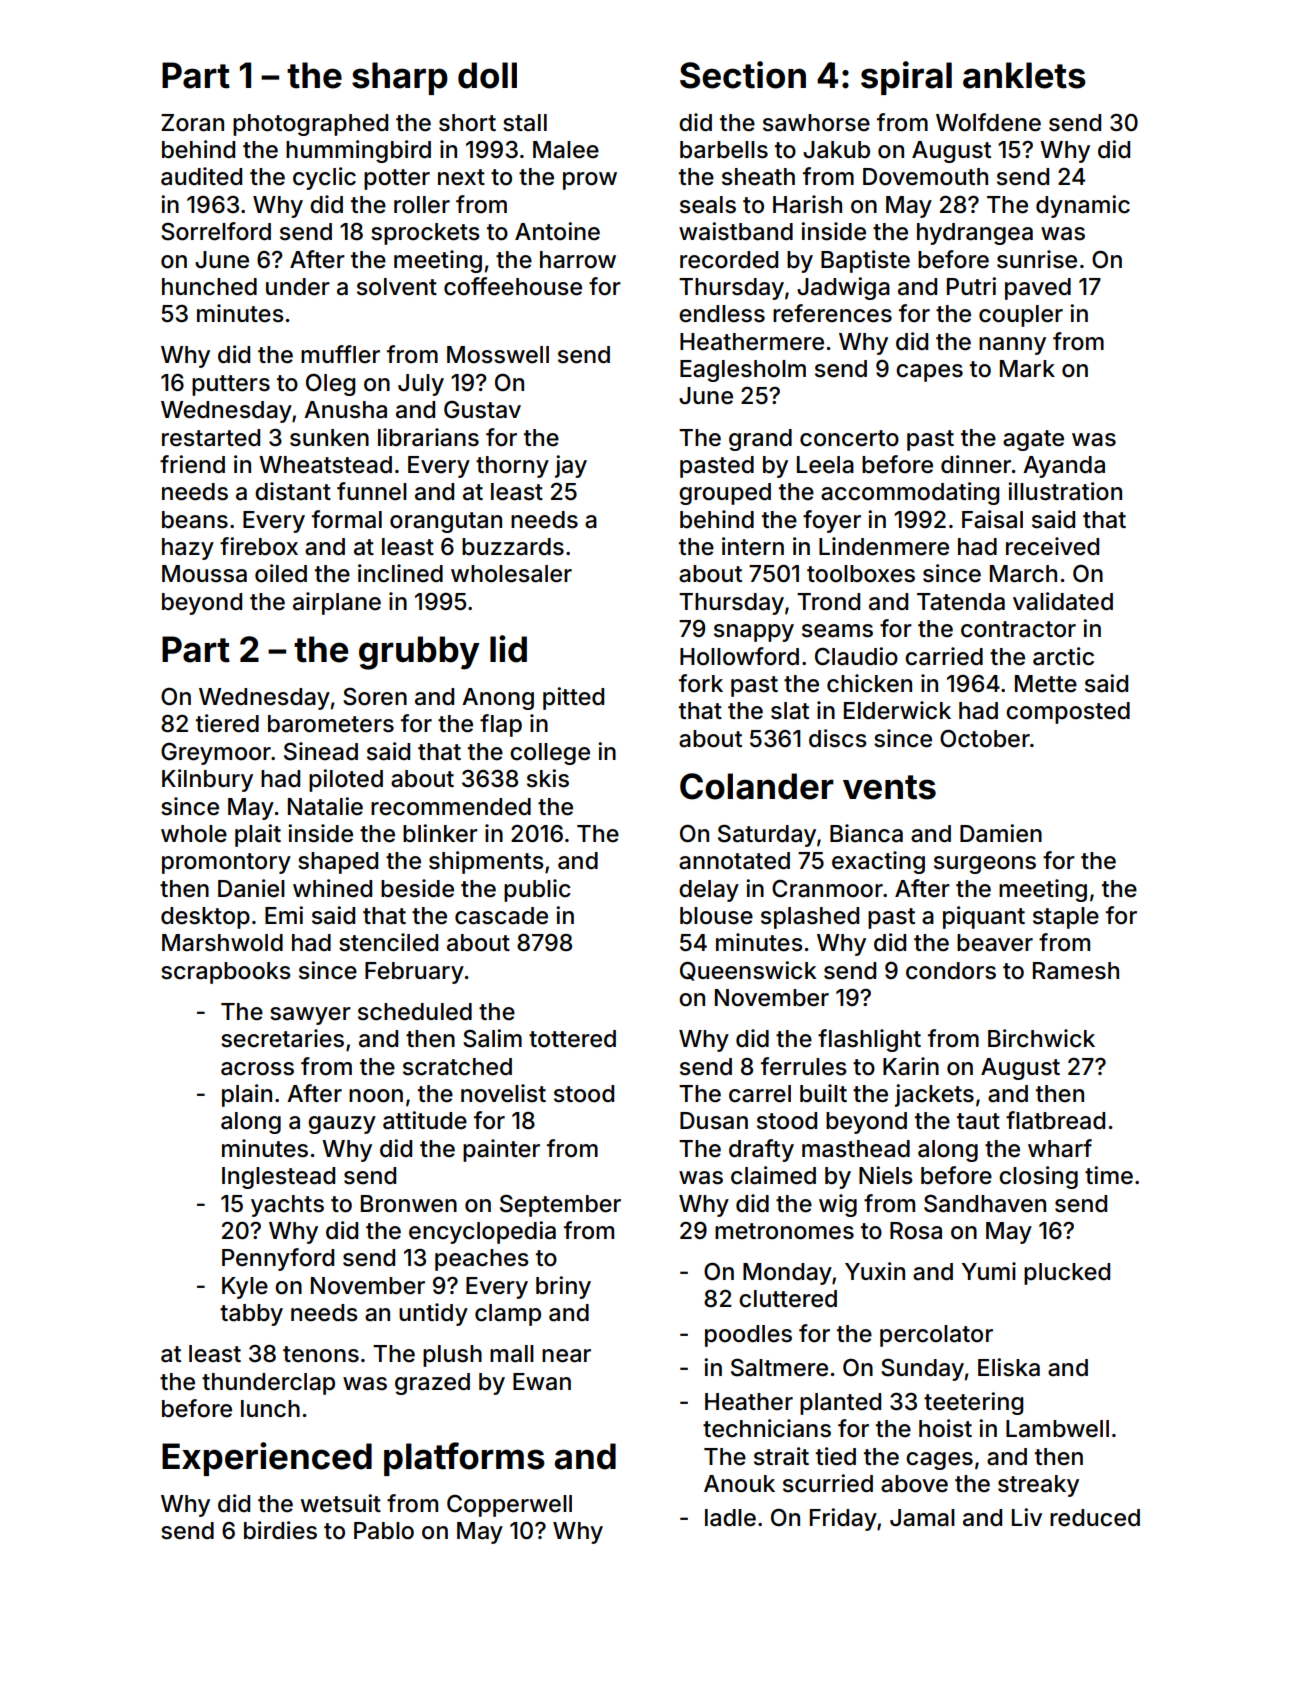 The height and width of the screenshot is (1685, 1302). Describe the element at coordinates (916, 1231) in the screenshot. I see `Rosa` at that location.
